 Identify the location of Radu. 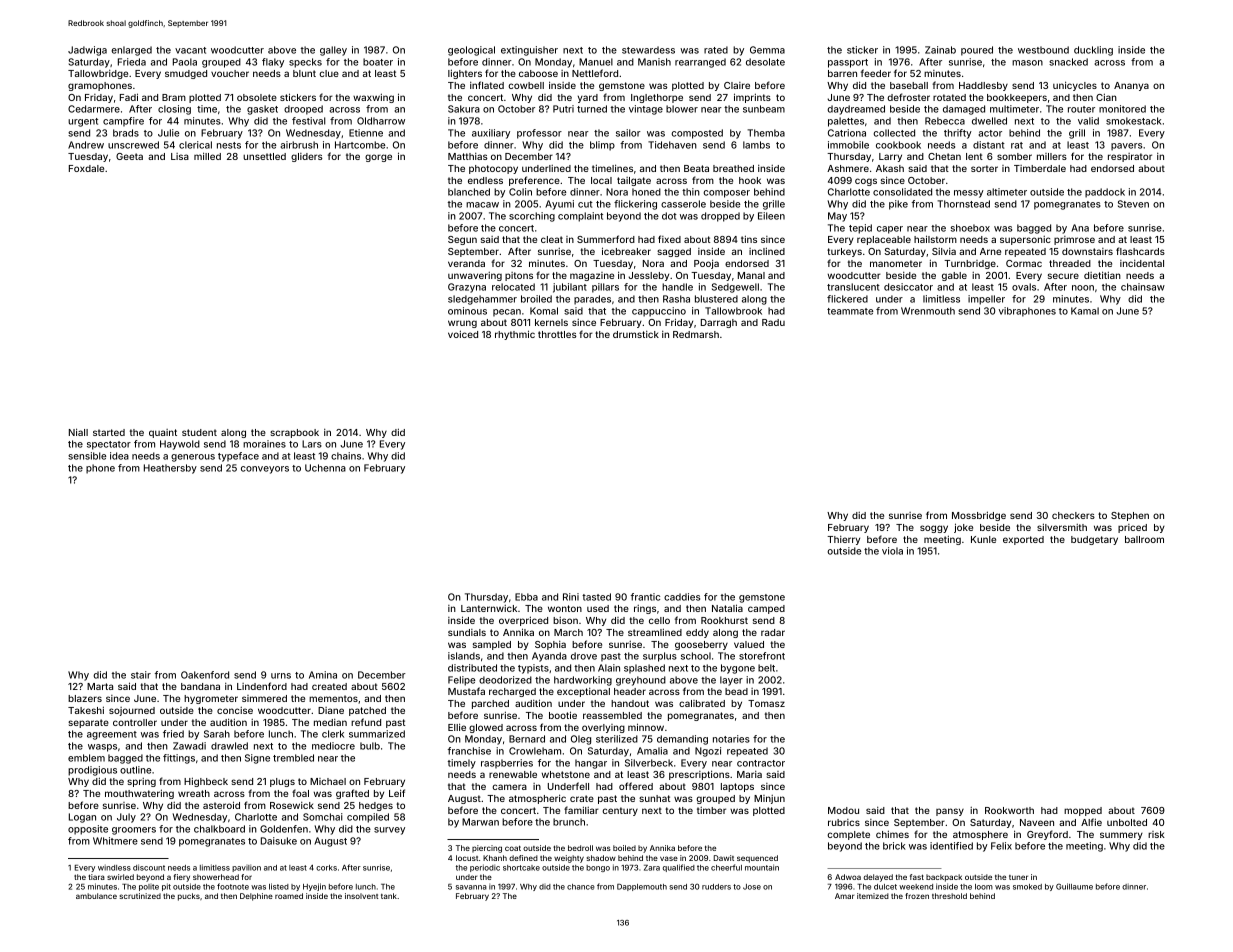
(773, 322).
